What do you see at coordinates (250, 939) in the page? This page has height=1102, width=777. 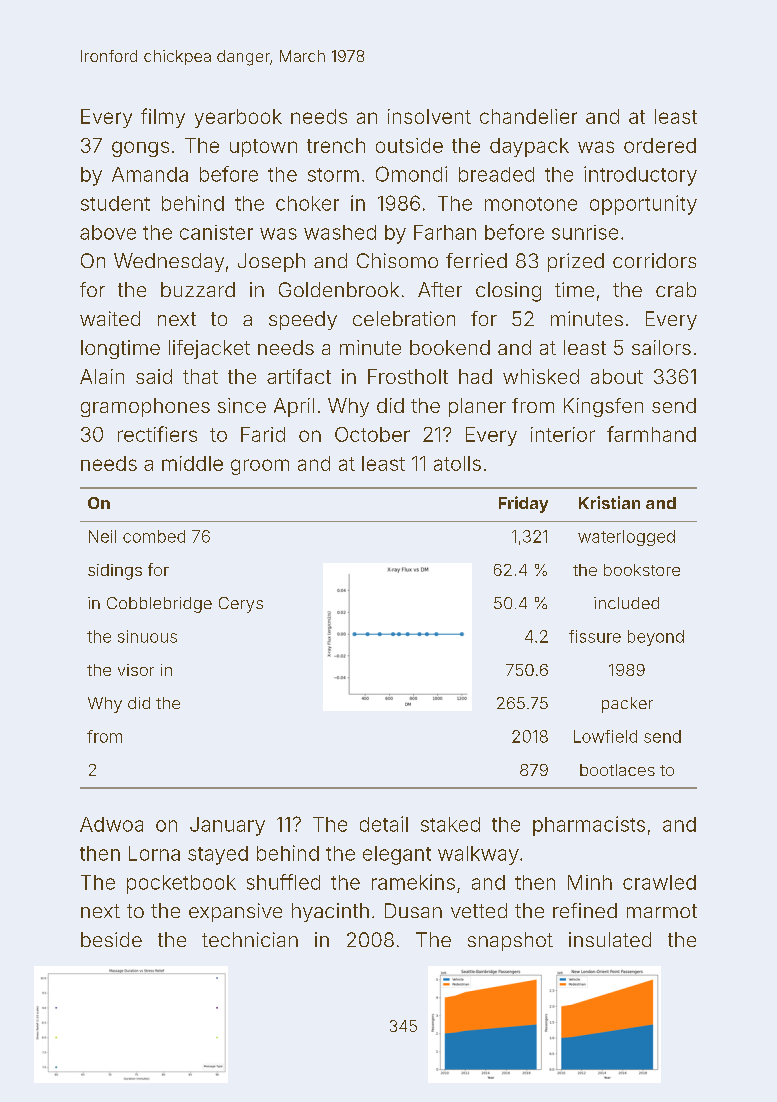 I see `technician` at bounding box center [250, 939].
